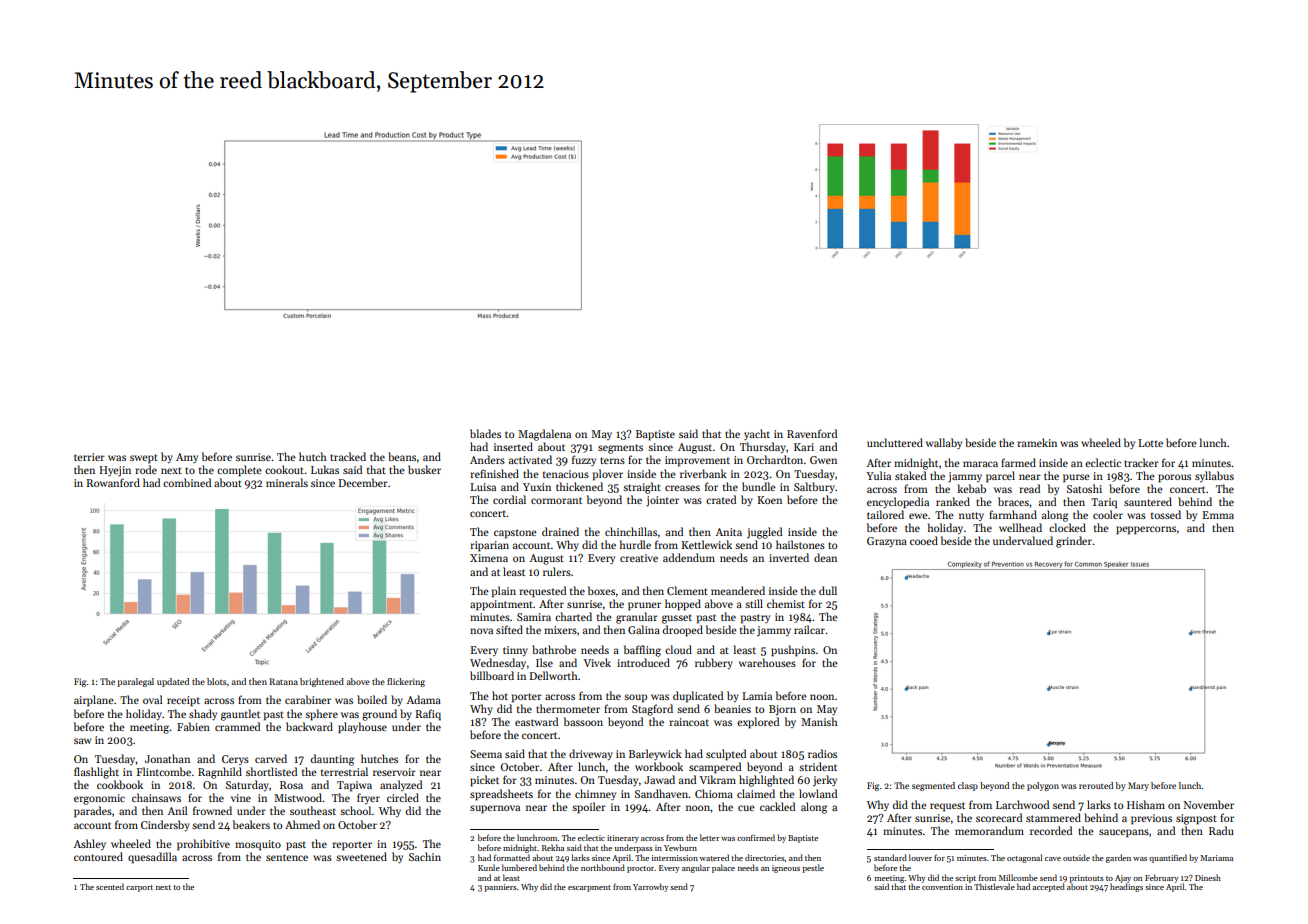 This image has width=1308, height=924. Describe the element at coordinates (485, 433) in the image. I see `blades` at that location.
